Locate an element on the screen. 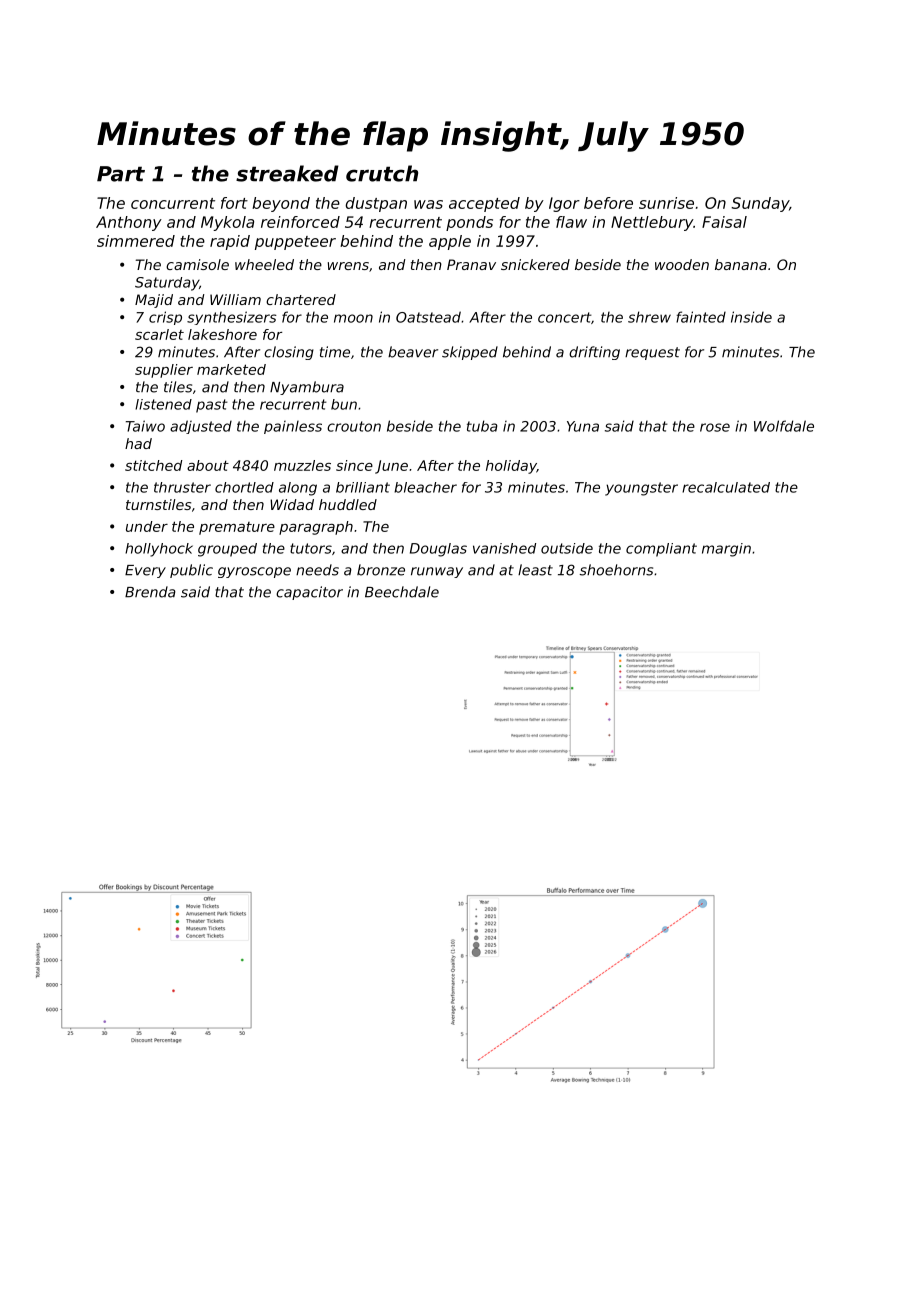  Brenda is located at coordinates (150, 592).
